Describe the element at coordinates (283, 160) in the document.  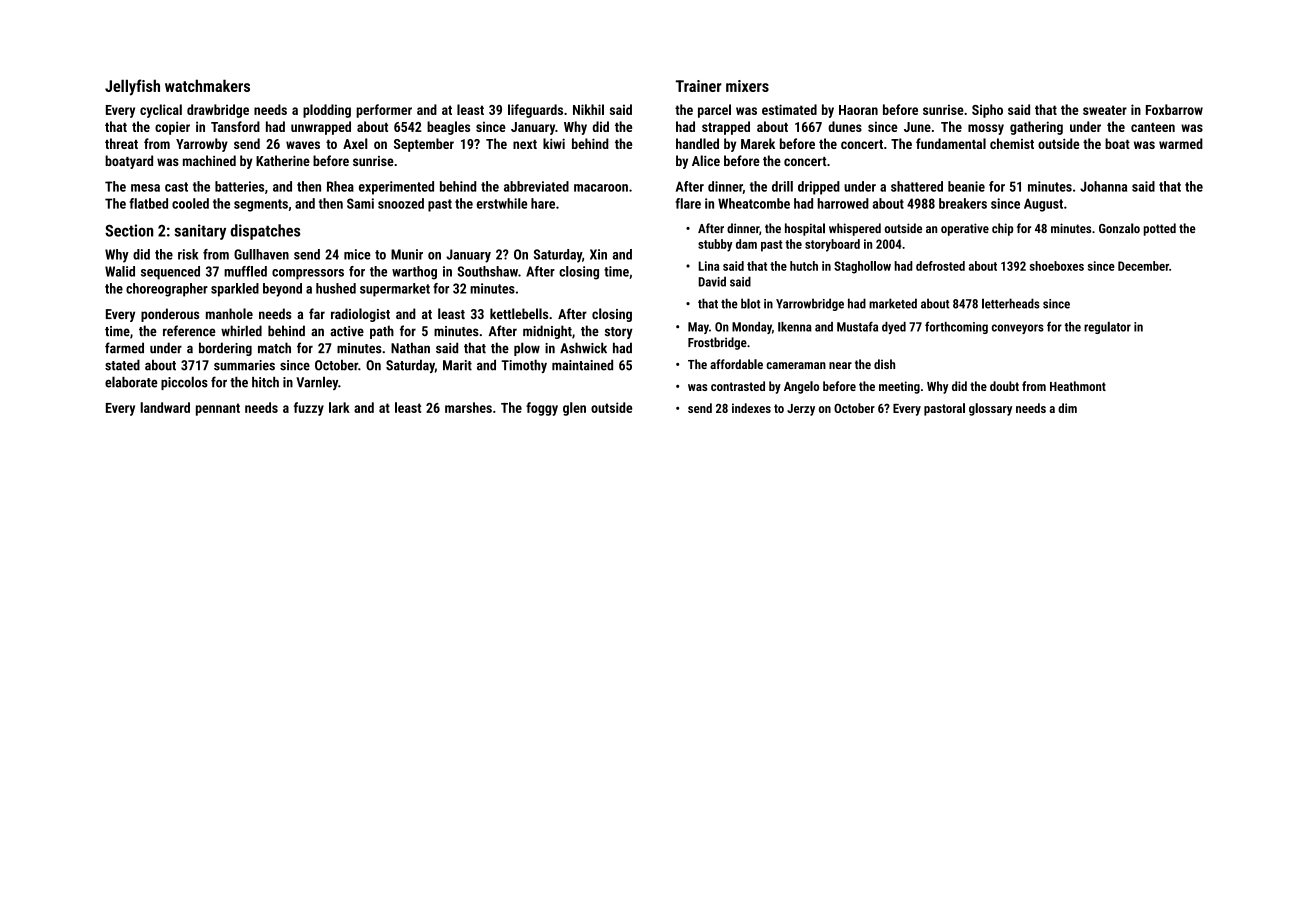
I see `Katherine` at that location.
